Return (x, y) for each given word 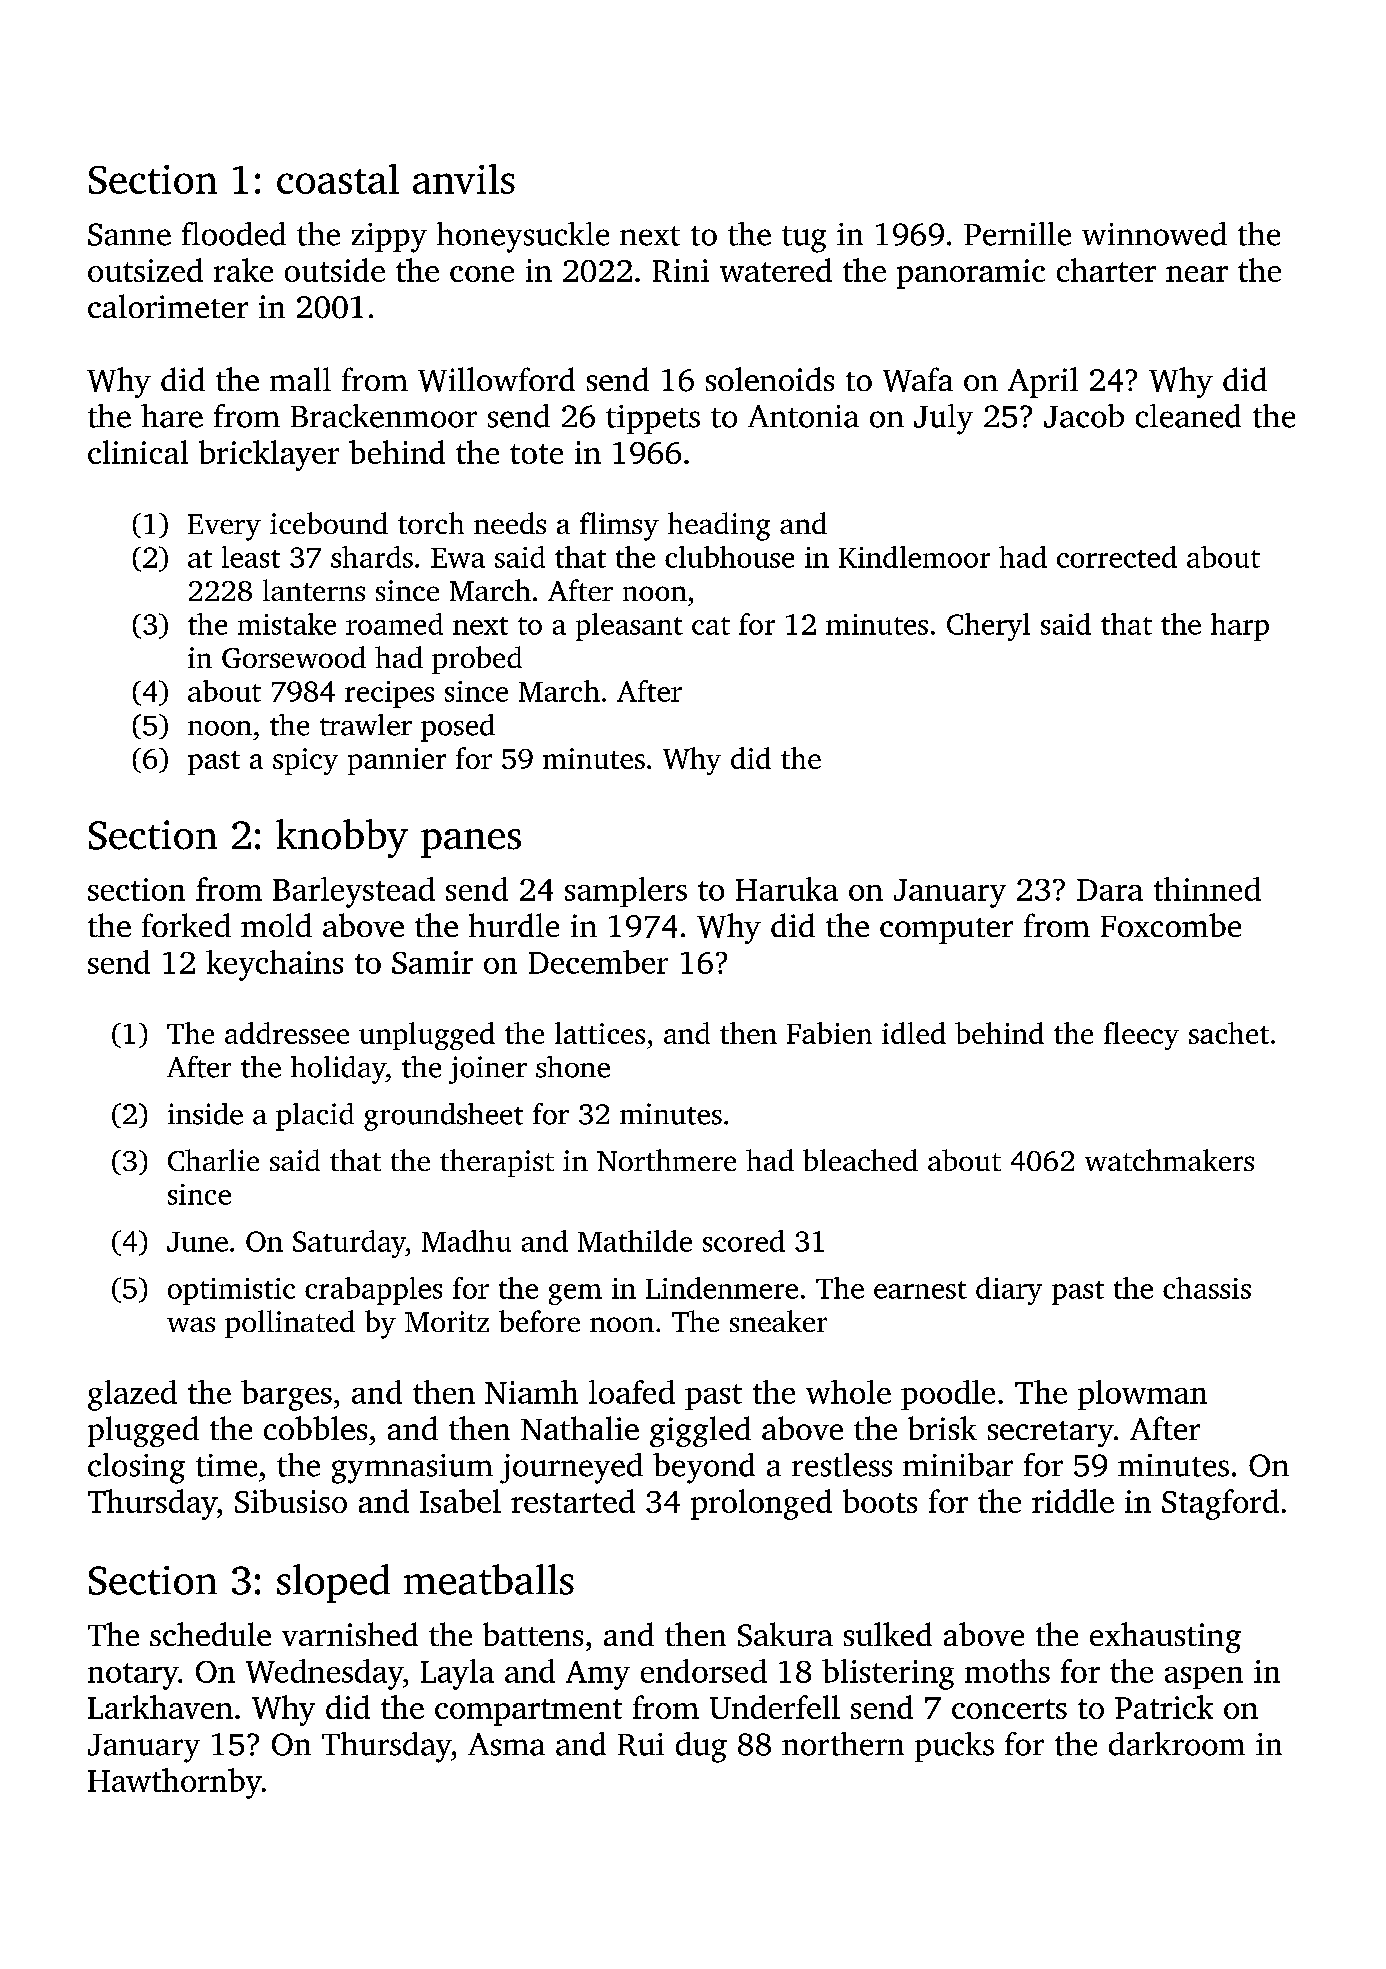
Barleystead (354, 892)
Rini (681, 270)
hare (172, 416)
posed (458, 728)
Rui (641, 1744)
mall (300, 379)
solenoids (770, 379)
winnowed (1154, 234)
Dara (1110, 890)
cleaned (1188, 416)
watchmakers (1169, 1160)
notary (133, 1676)
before (539, 1321)
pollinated (290, 1324)
